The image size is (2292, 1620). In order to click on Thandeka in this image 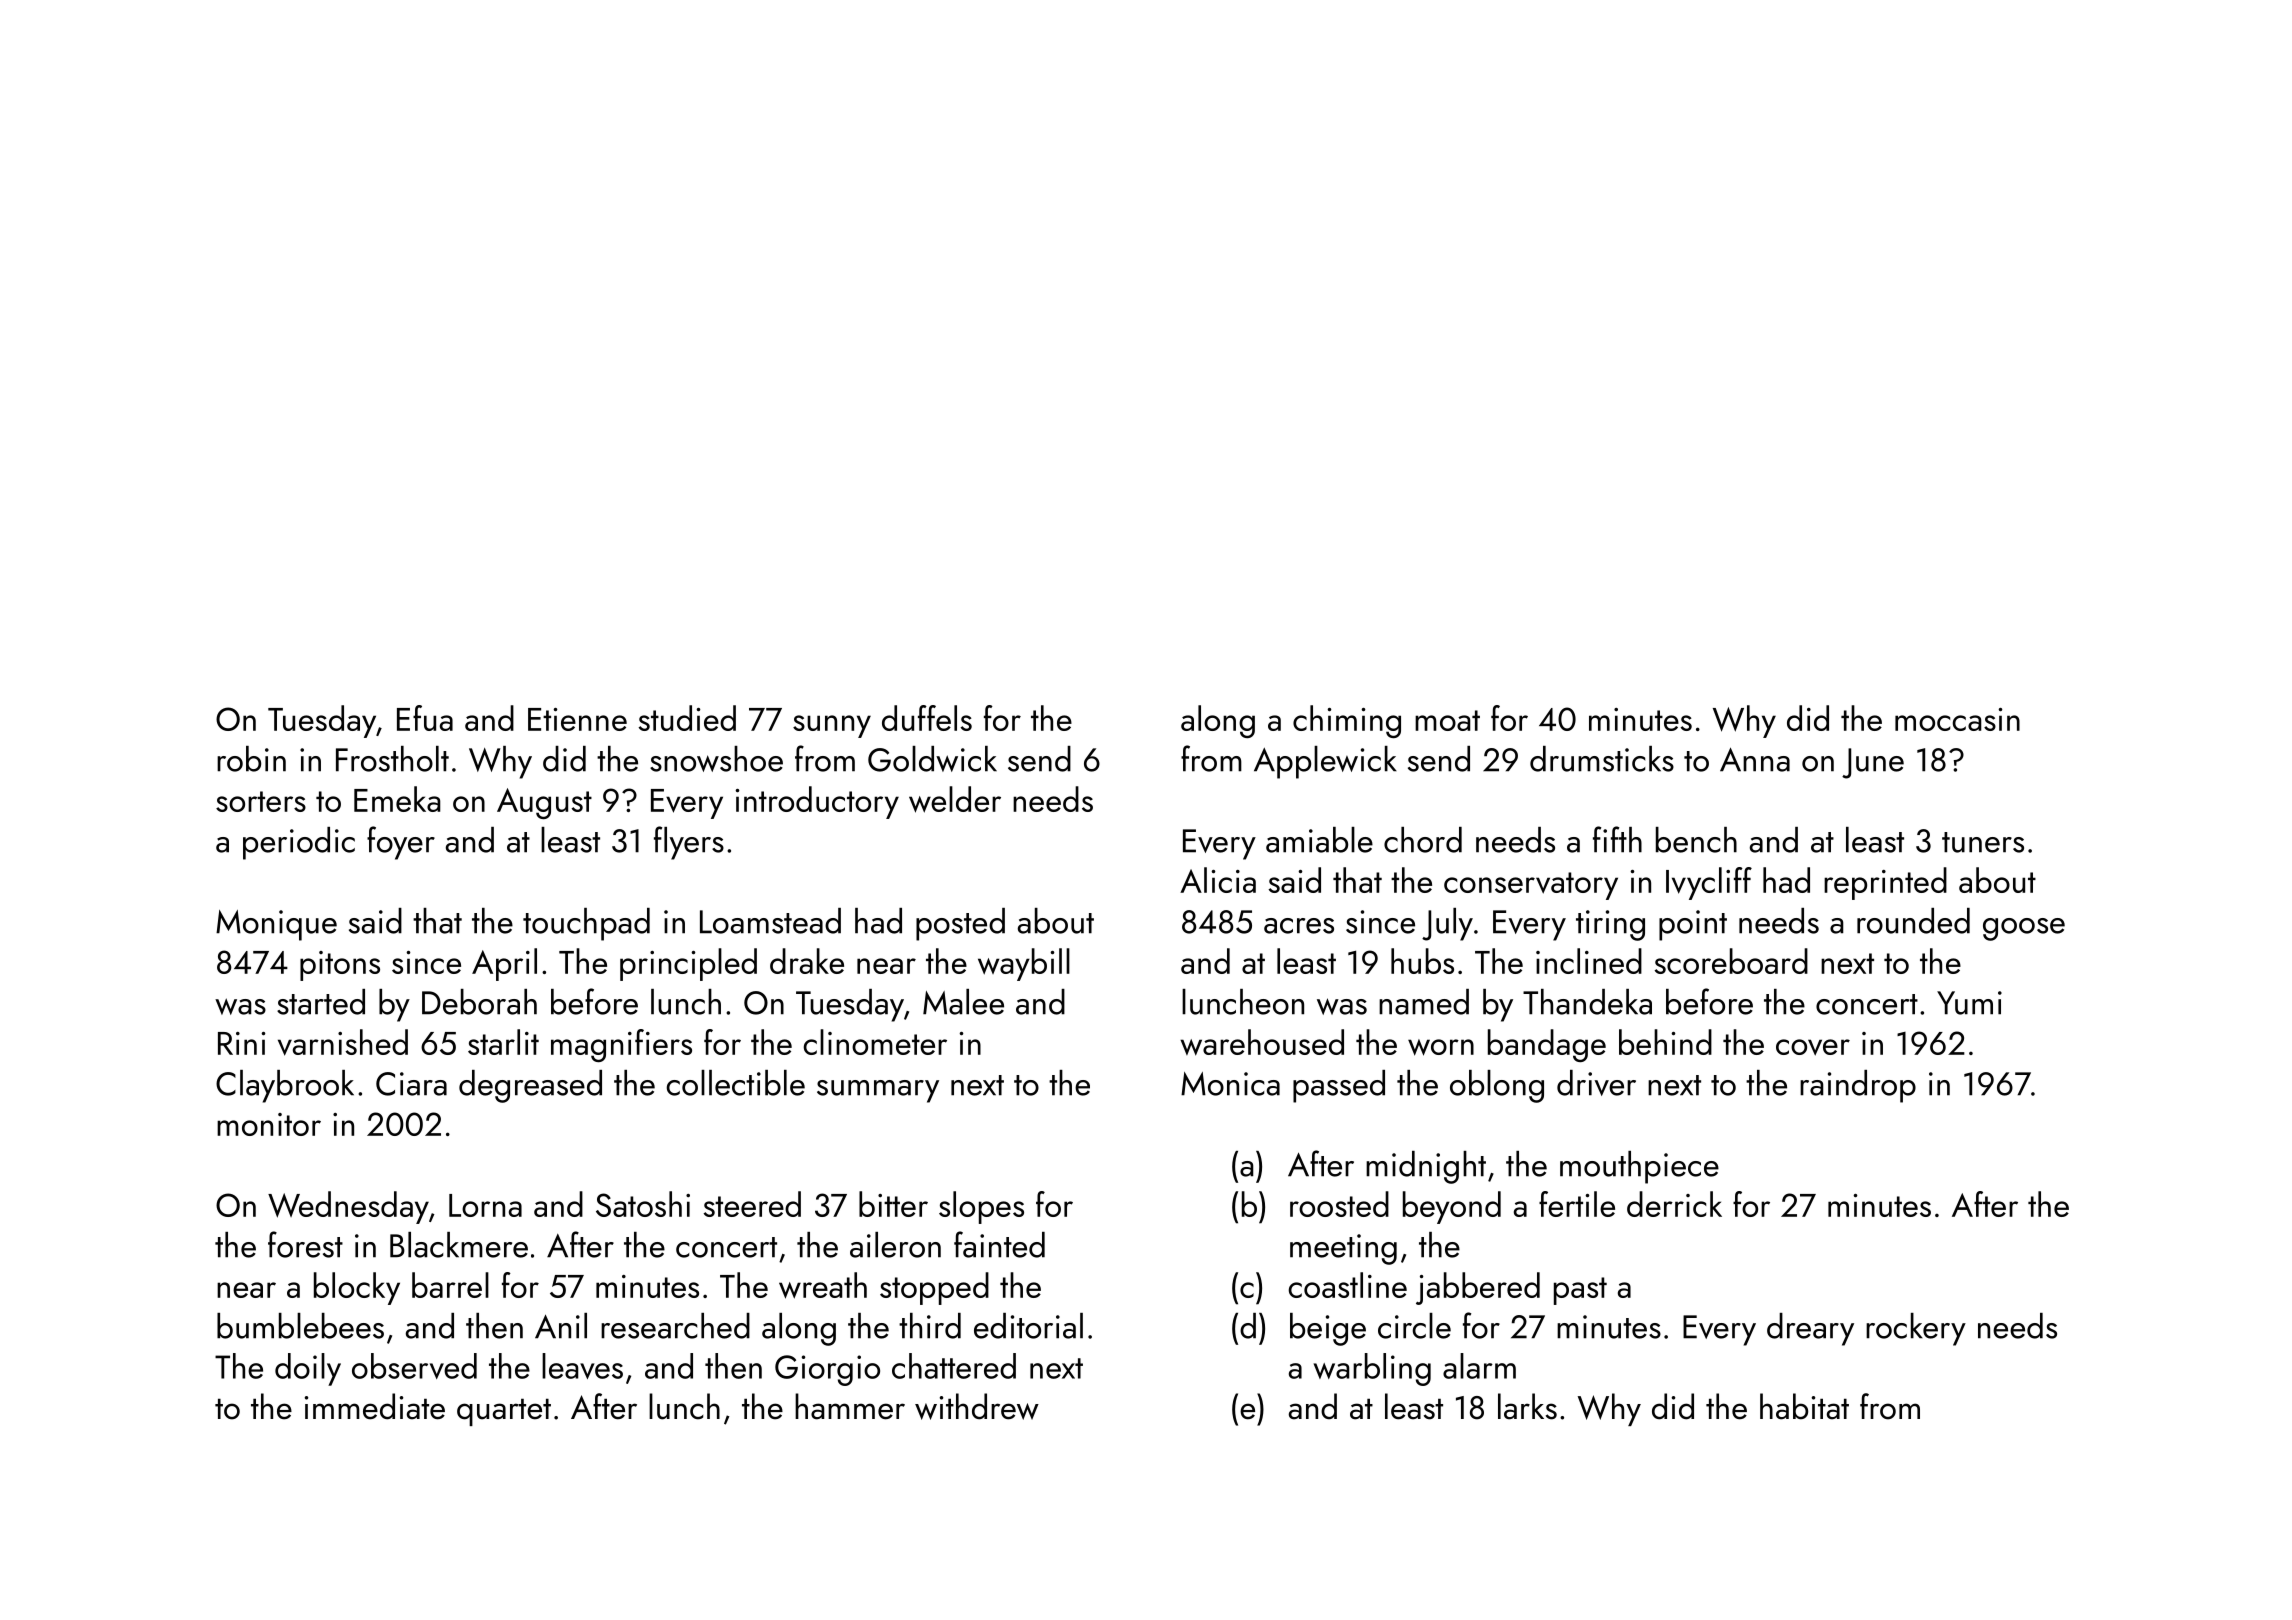, I will do `click(1587, 1002)`.
